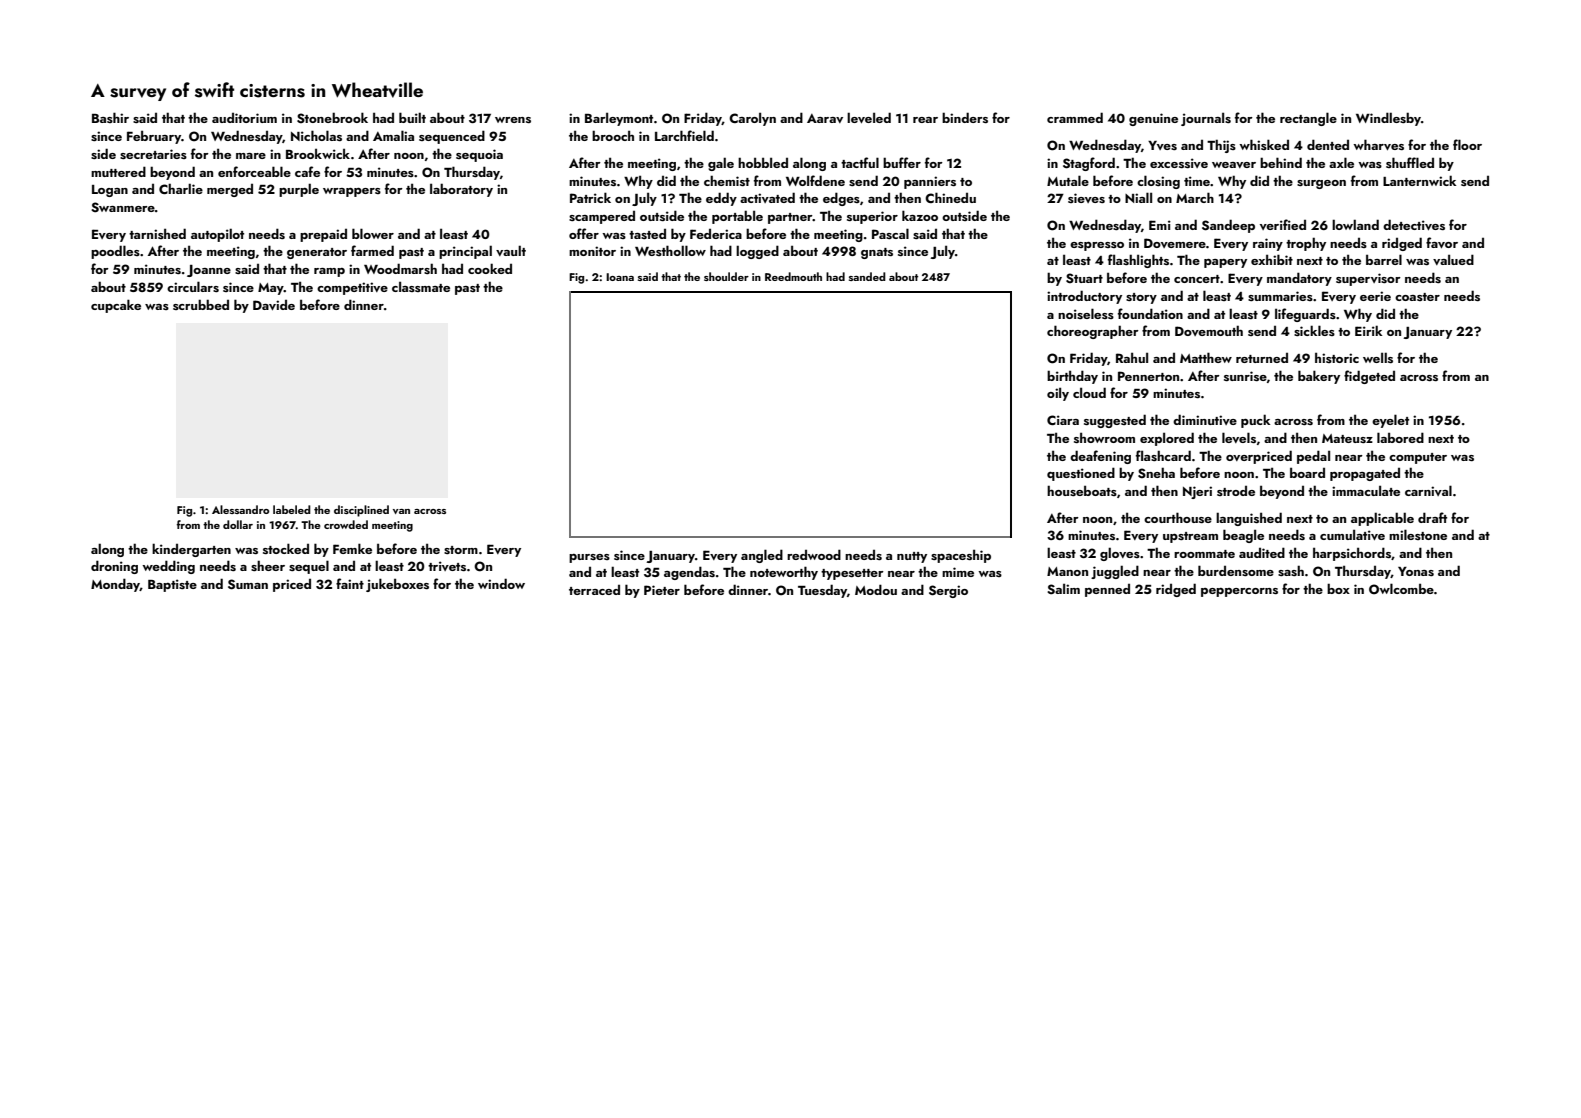 The width and height of the image is (1581, 1118). I want to click on Owlcombe, so click(1401, 589).
